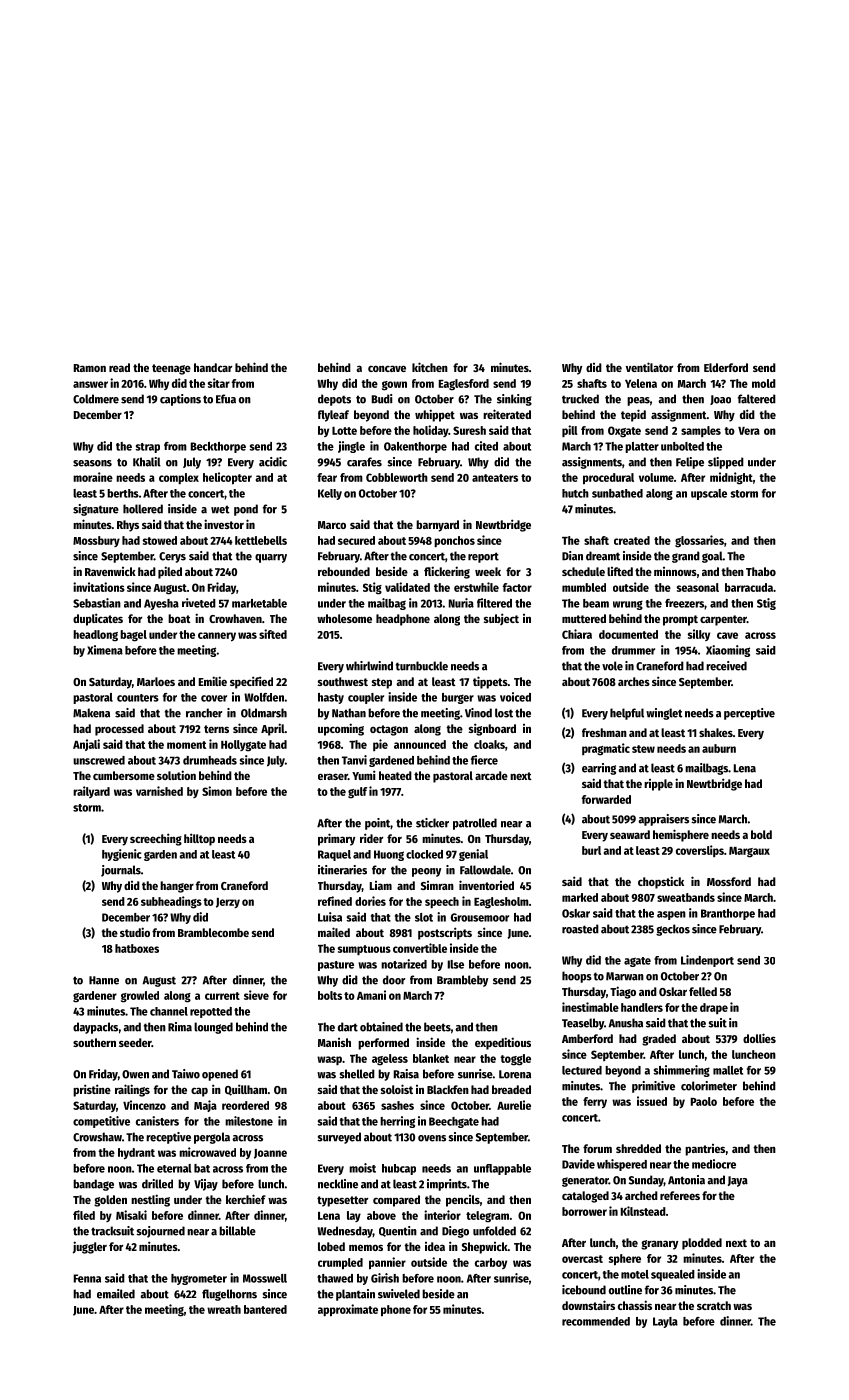  What do you see at coordinates (404, 964) in the screenshot?
I see `notarized` at bounding box center [404, 964].
